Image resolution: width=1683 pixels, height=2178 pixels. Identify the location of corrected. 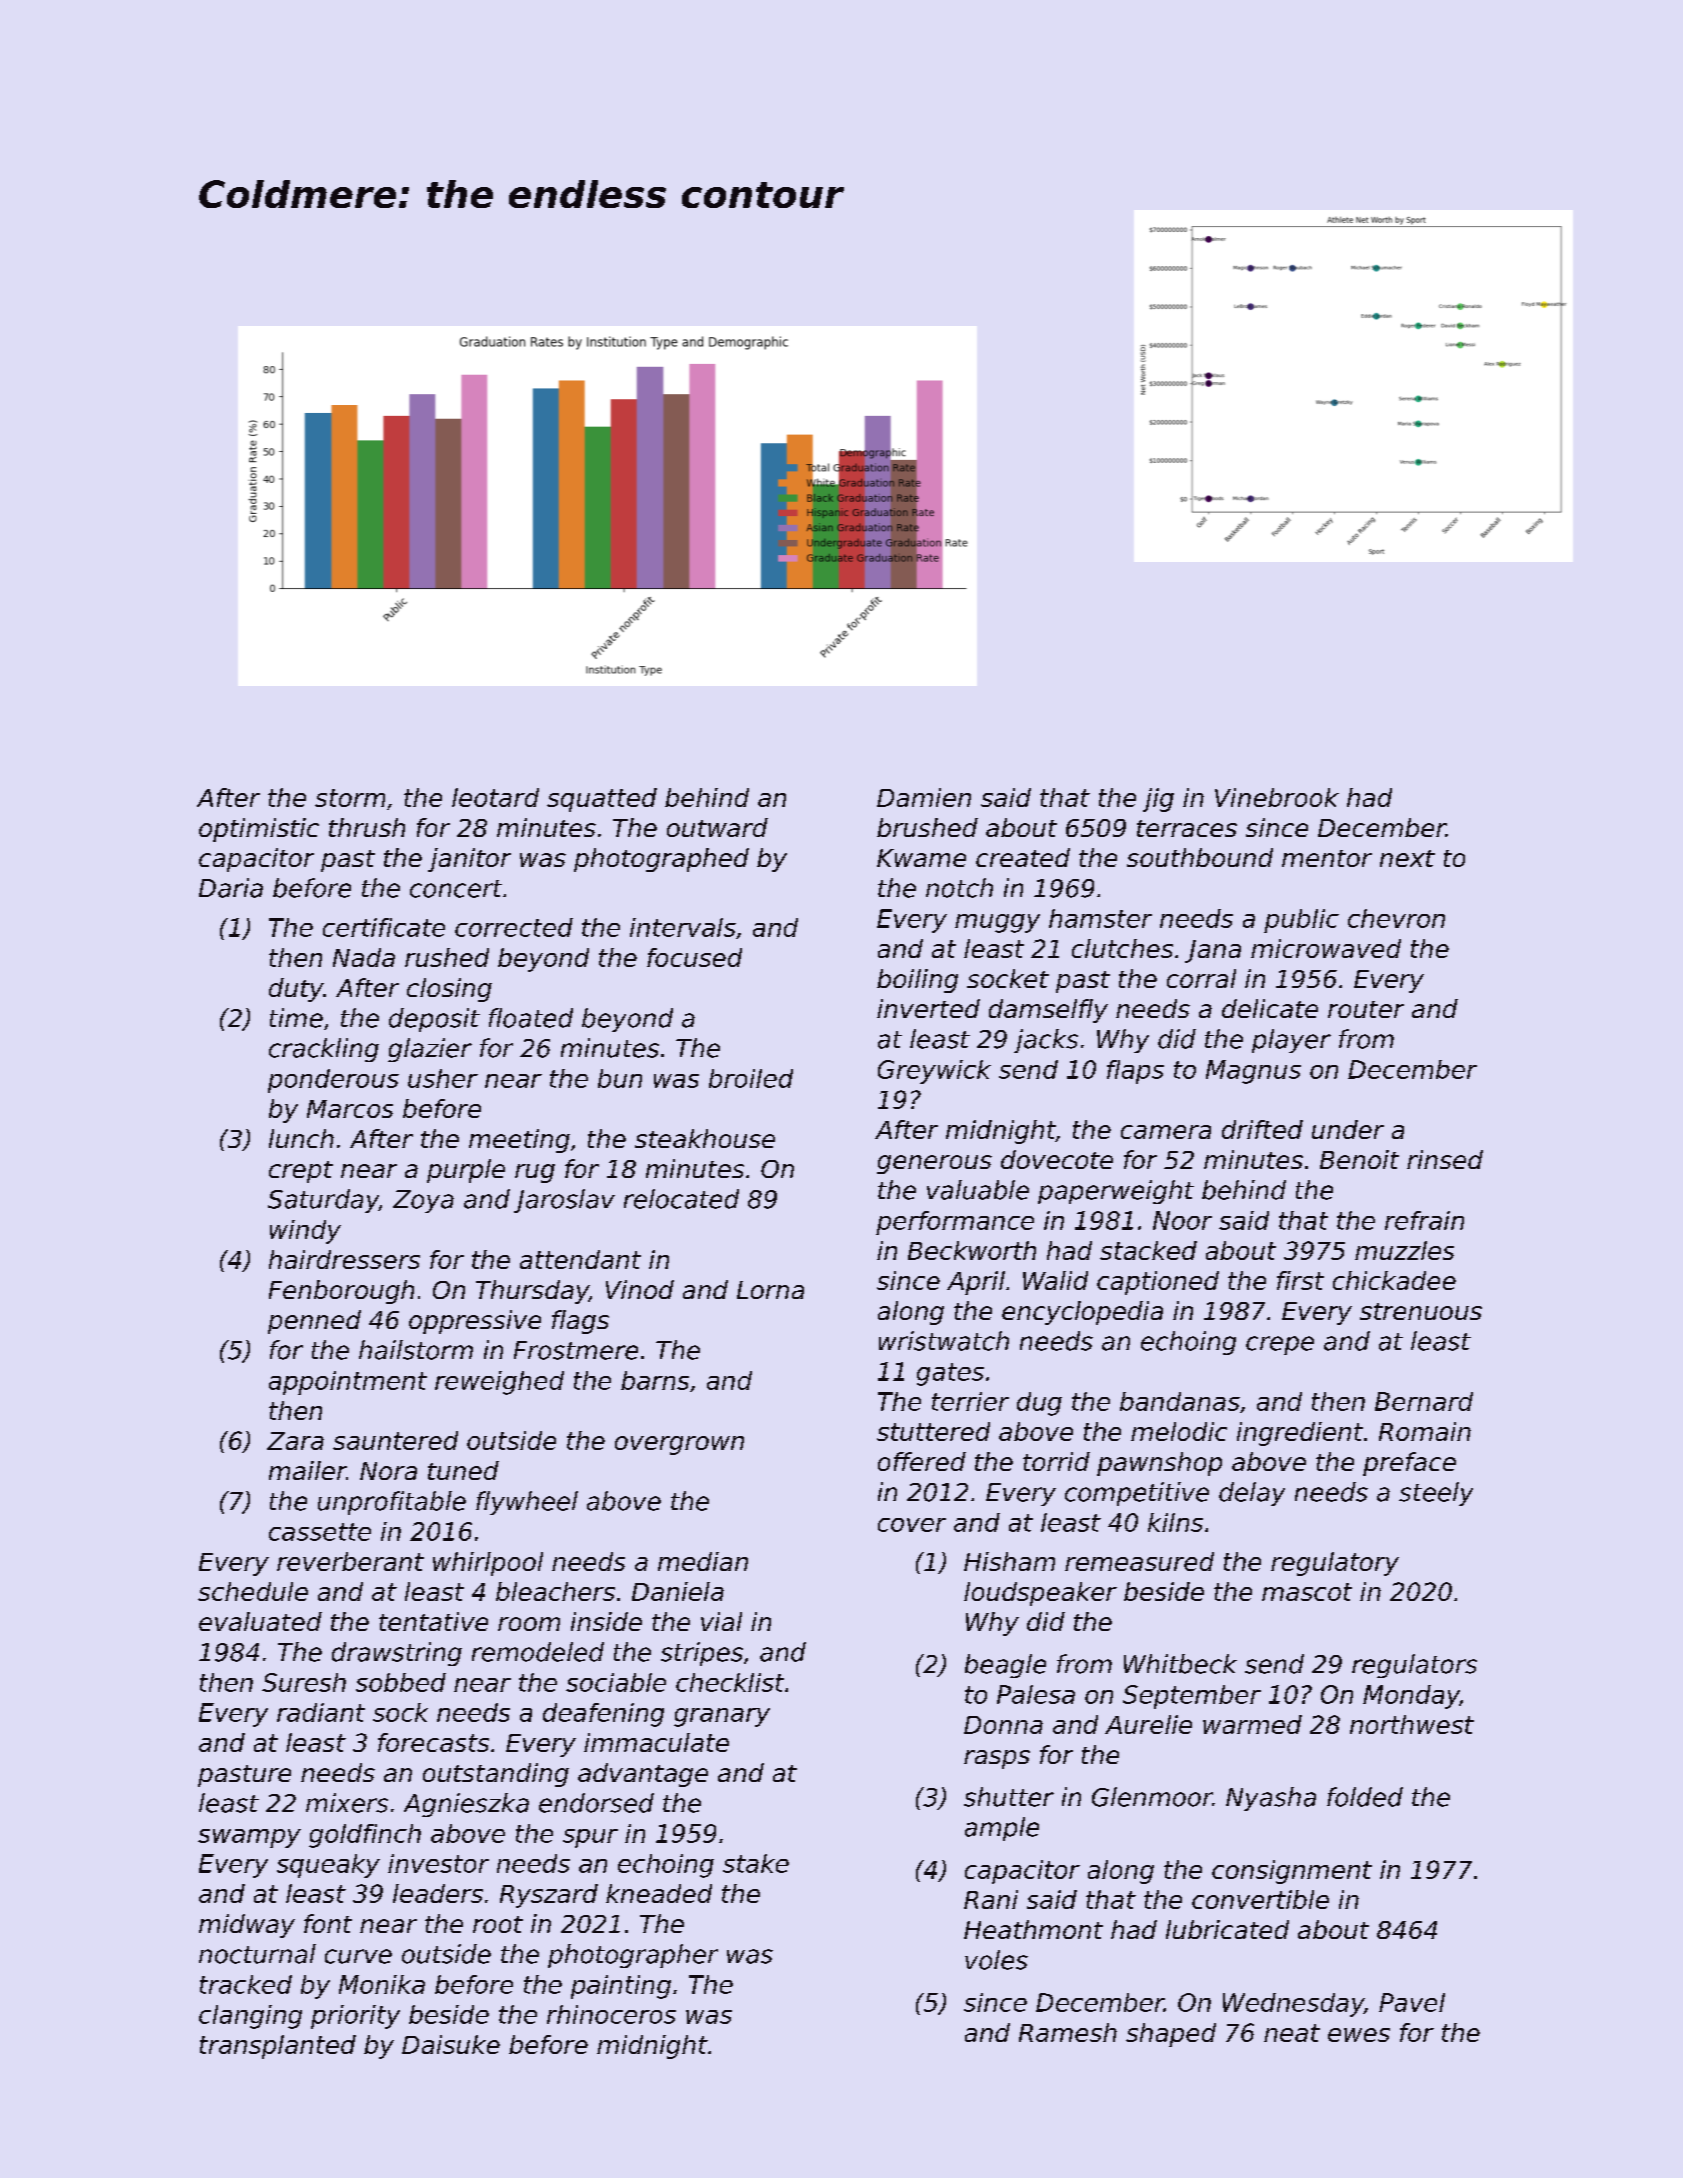
(514, 927).
